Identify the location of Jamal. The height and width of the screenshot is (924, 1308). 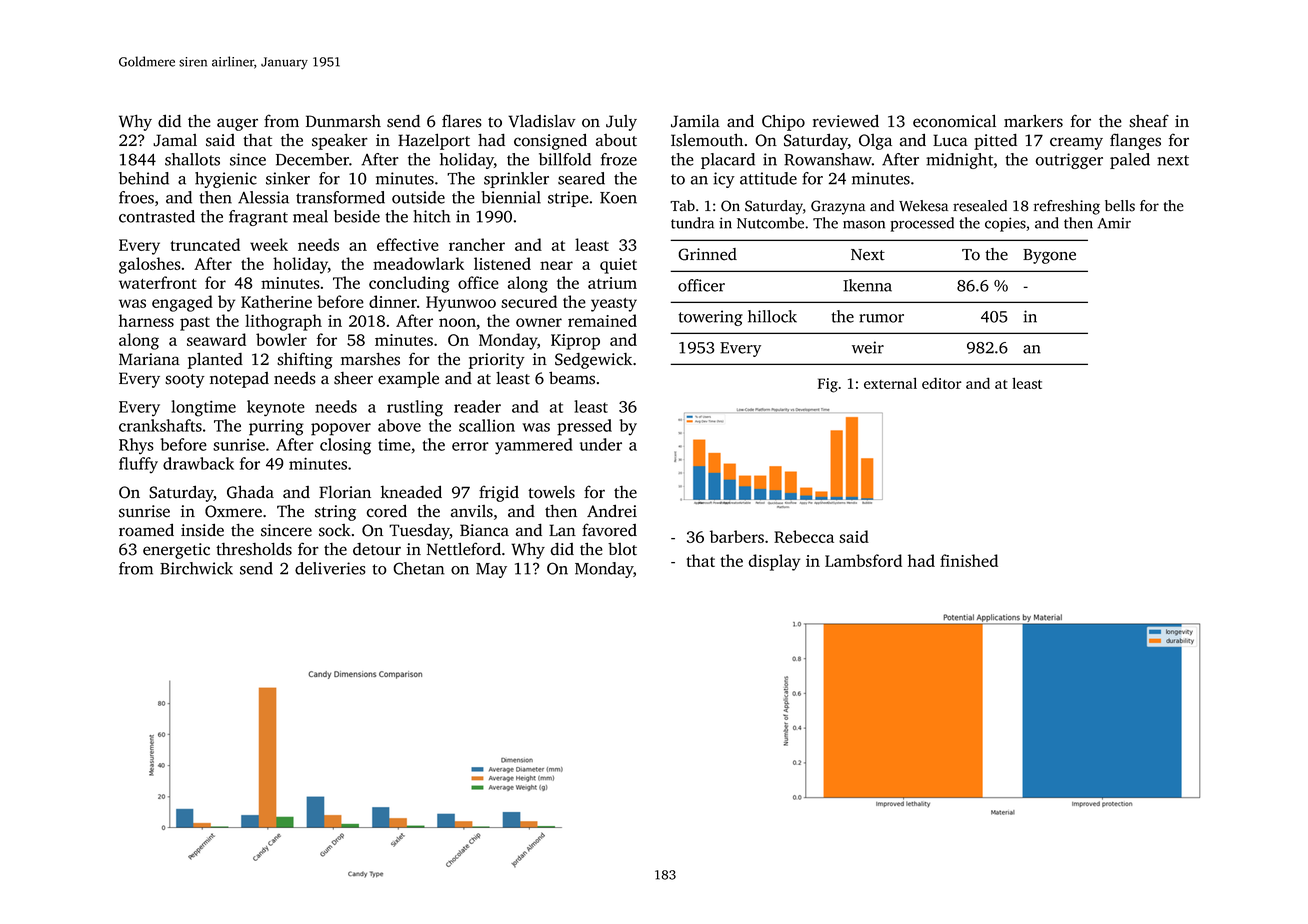
(175, 140).
